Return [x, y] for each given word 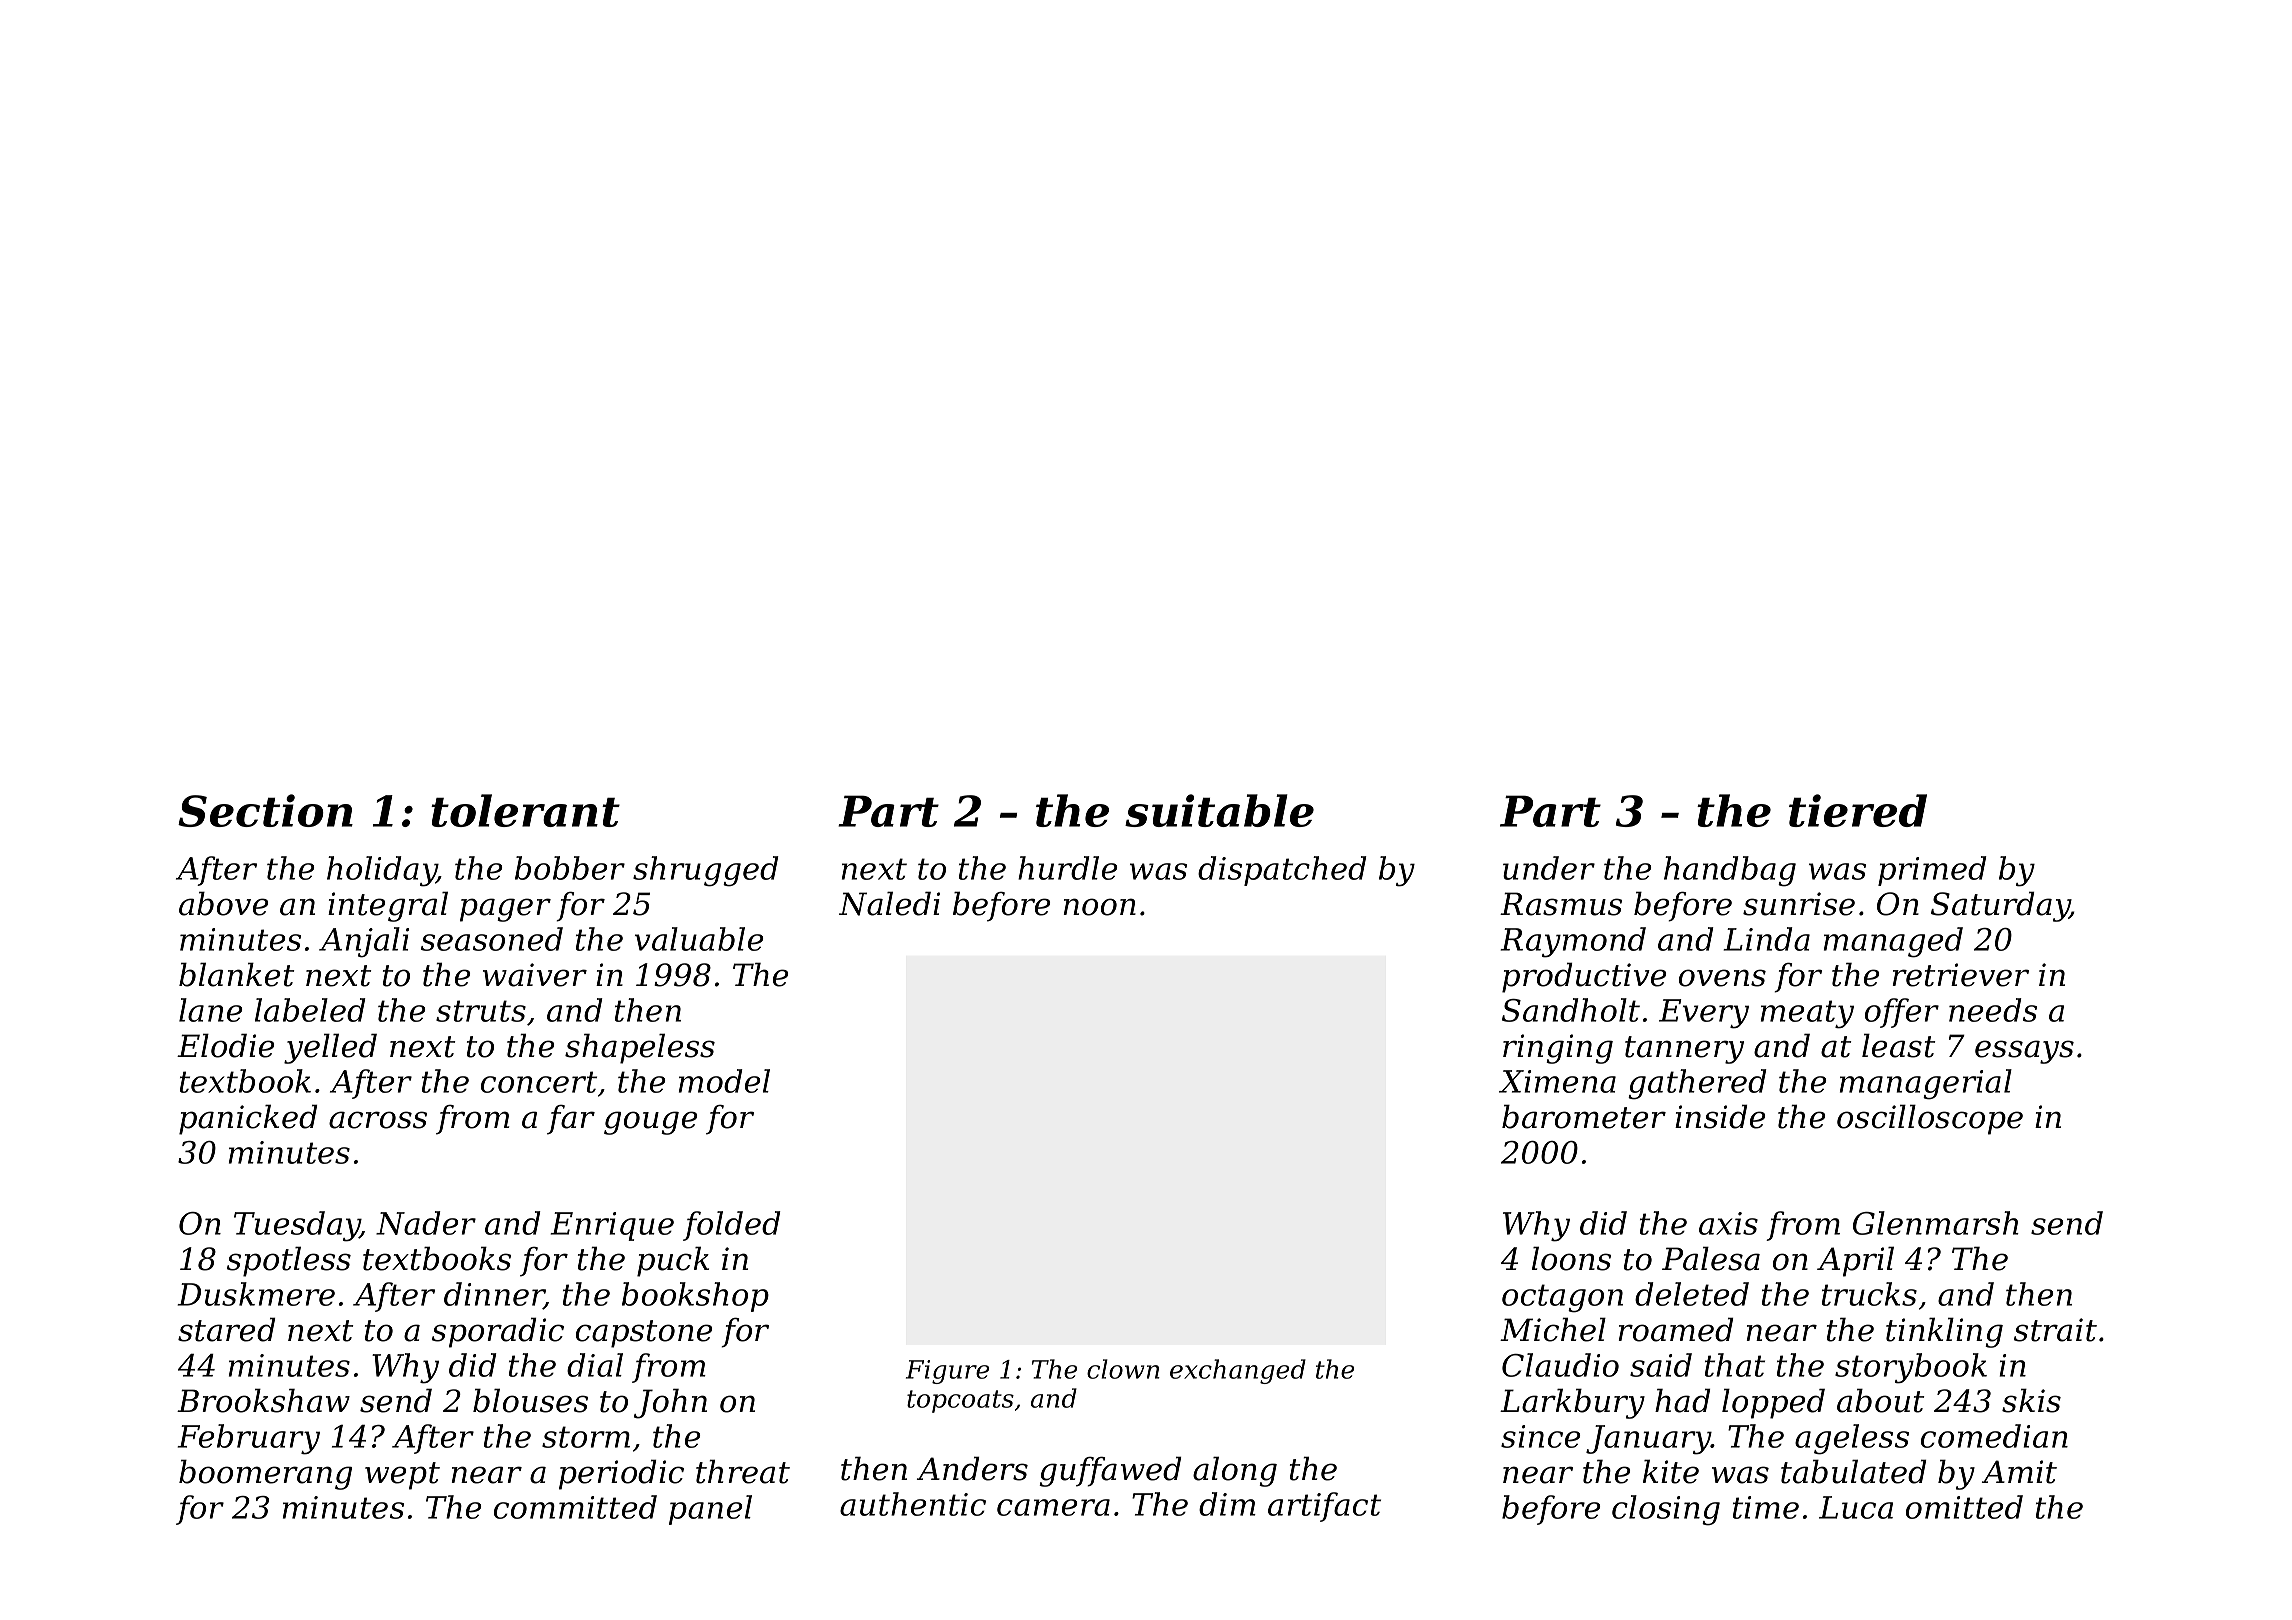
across [378, 1120]
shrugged [705, 871]
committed [575, 1507]
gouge [650, 1123]
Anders [972, 1468]
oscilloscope [1930, 1119]
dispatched [1282, 871]
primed [1932, 871]
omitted [1964, 1507]
